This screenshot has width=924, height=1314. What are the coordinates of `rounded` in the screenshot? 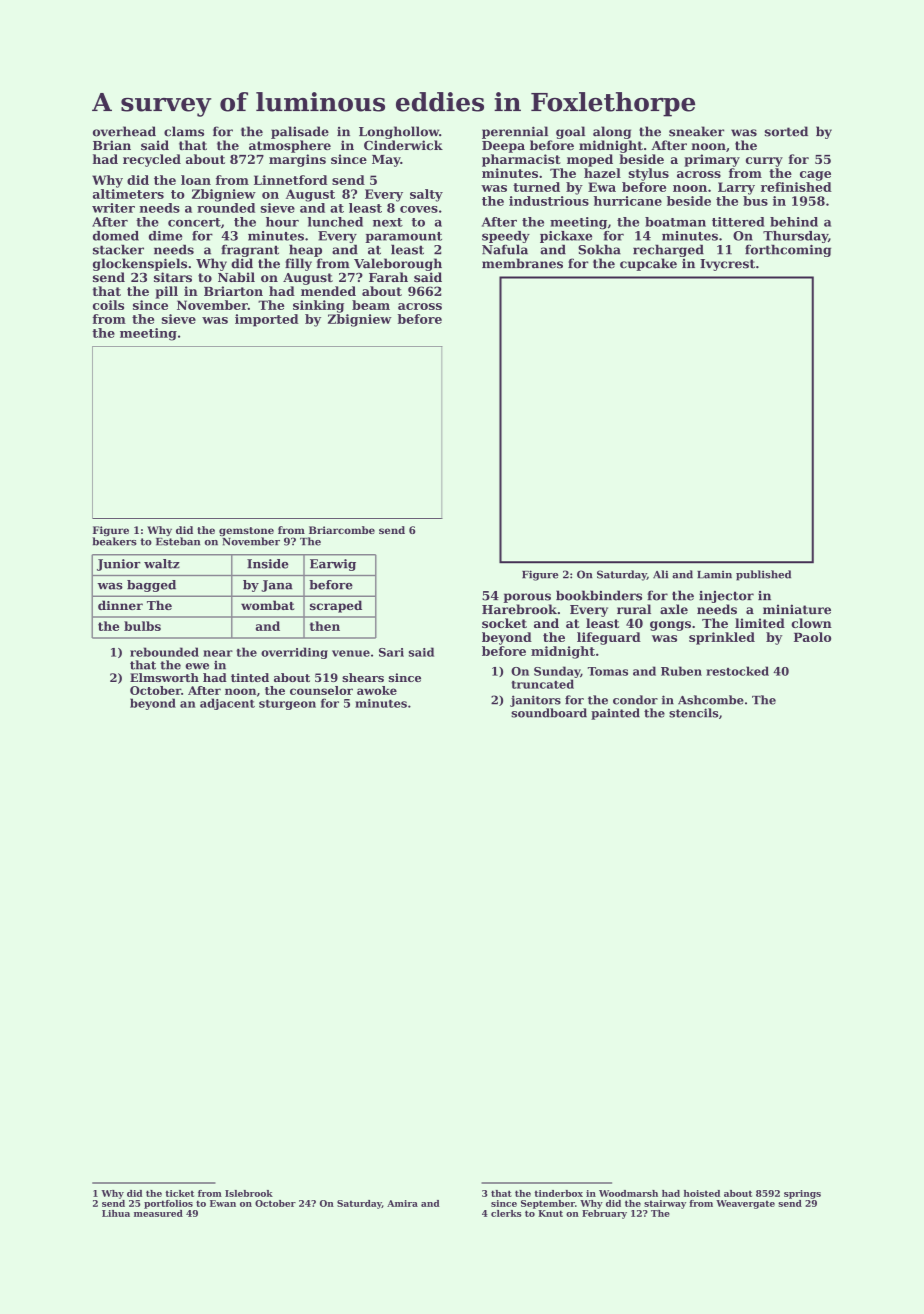 It's located at (226, 208).
